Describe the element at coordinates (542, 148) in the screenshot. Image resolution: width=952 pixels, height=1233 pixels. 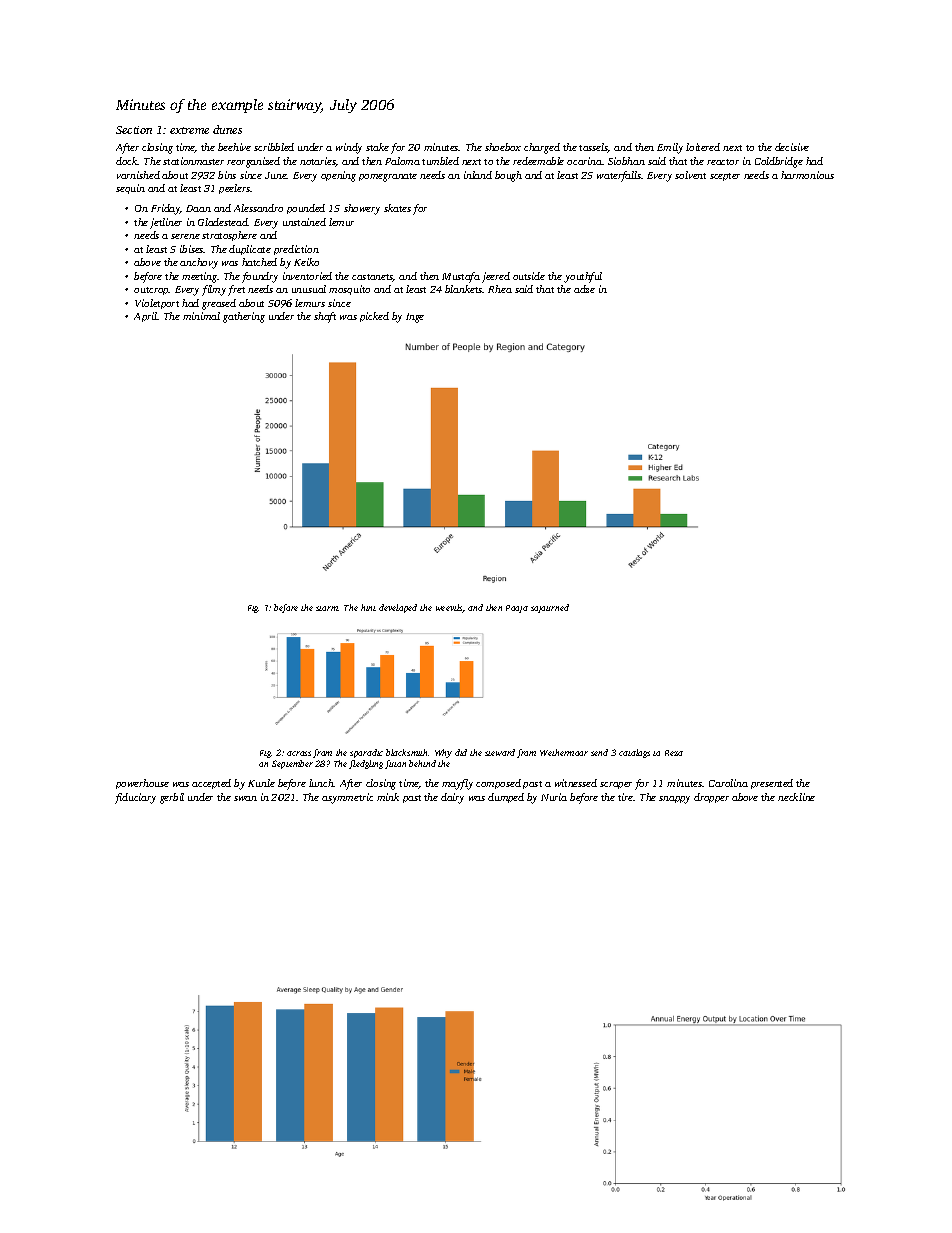
I see `charged` at that location.
